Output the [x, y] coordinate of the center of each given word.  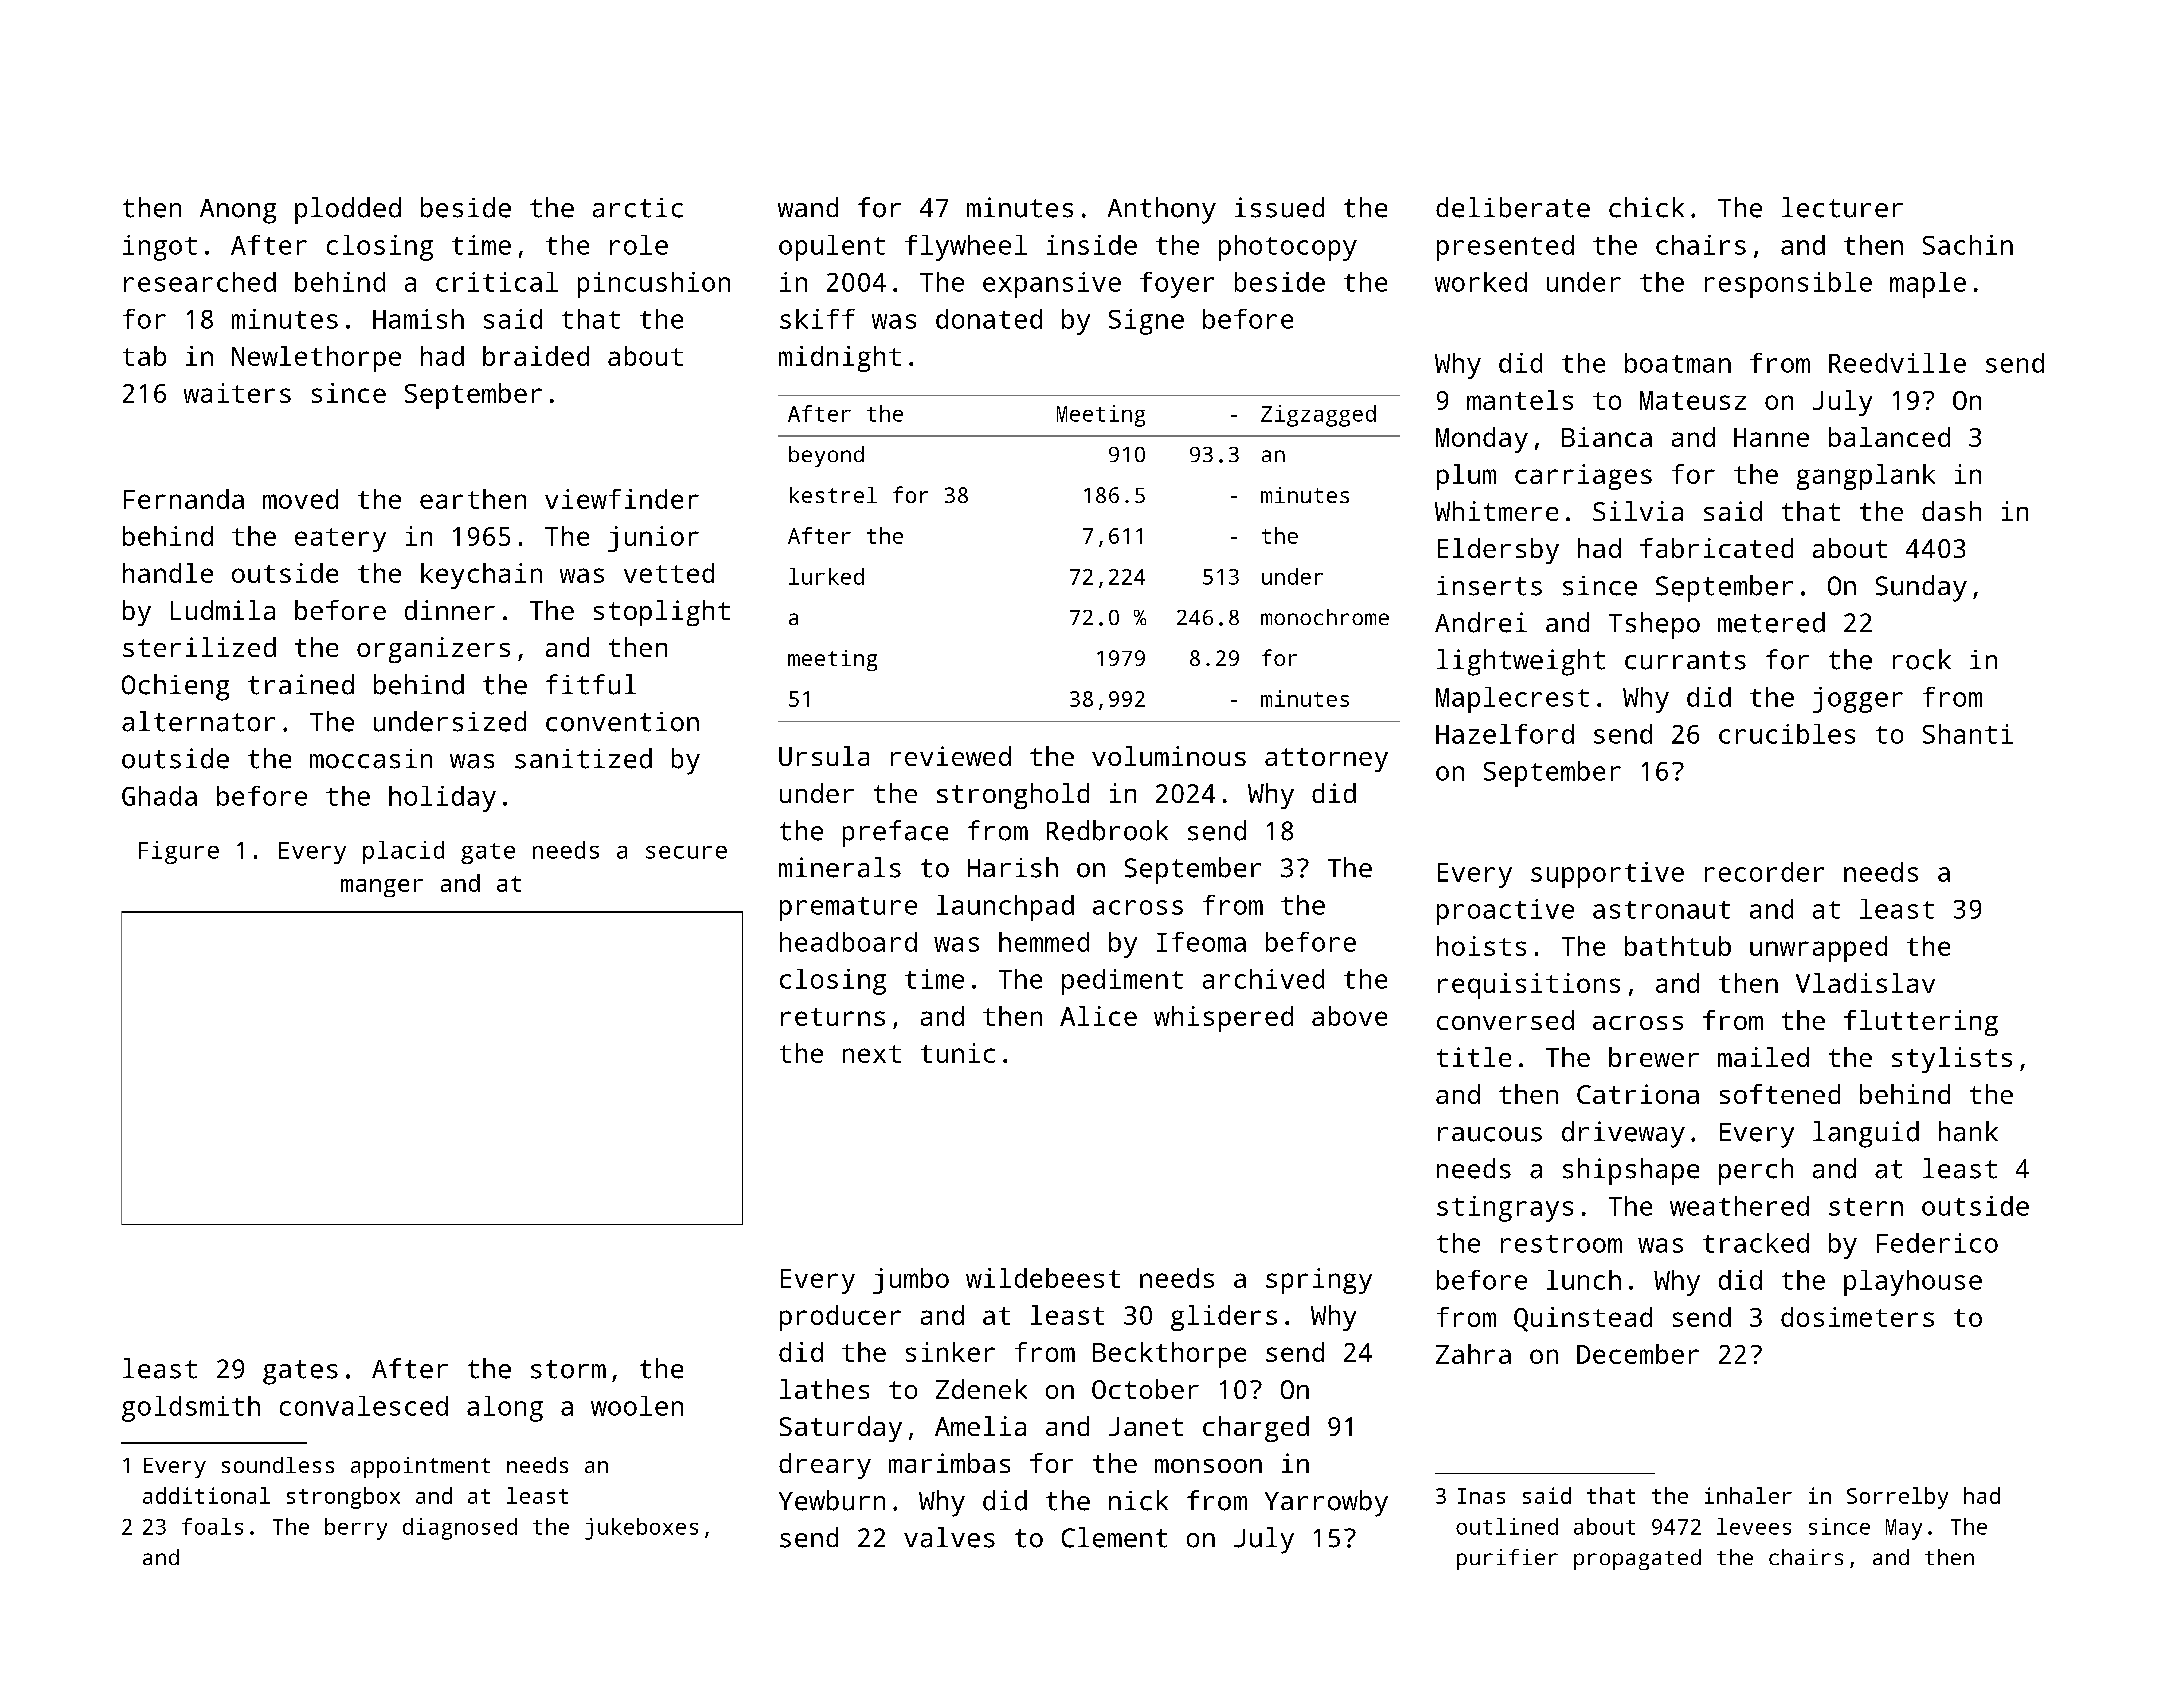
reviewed [951, 756]
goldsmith [191, 1409]
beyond [826, 456]
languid [1866, 1134]
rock [1922, 659]
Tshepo [1654, 625]
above [1349, 1016]
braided [536, 356]
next [872, 1054]
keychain [481, 576]
